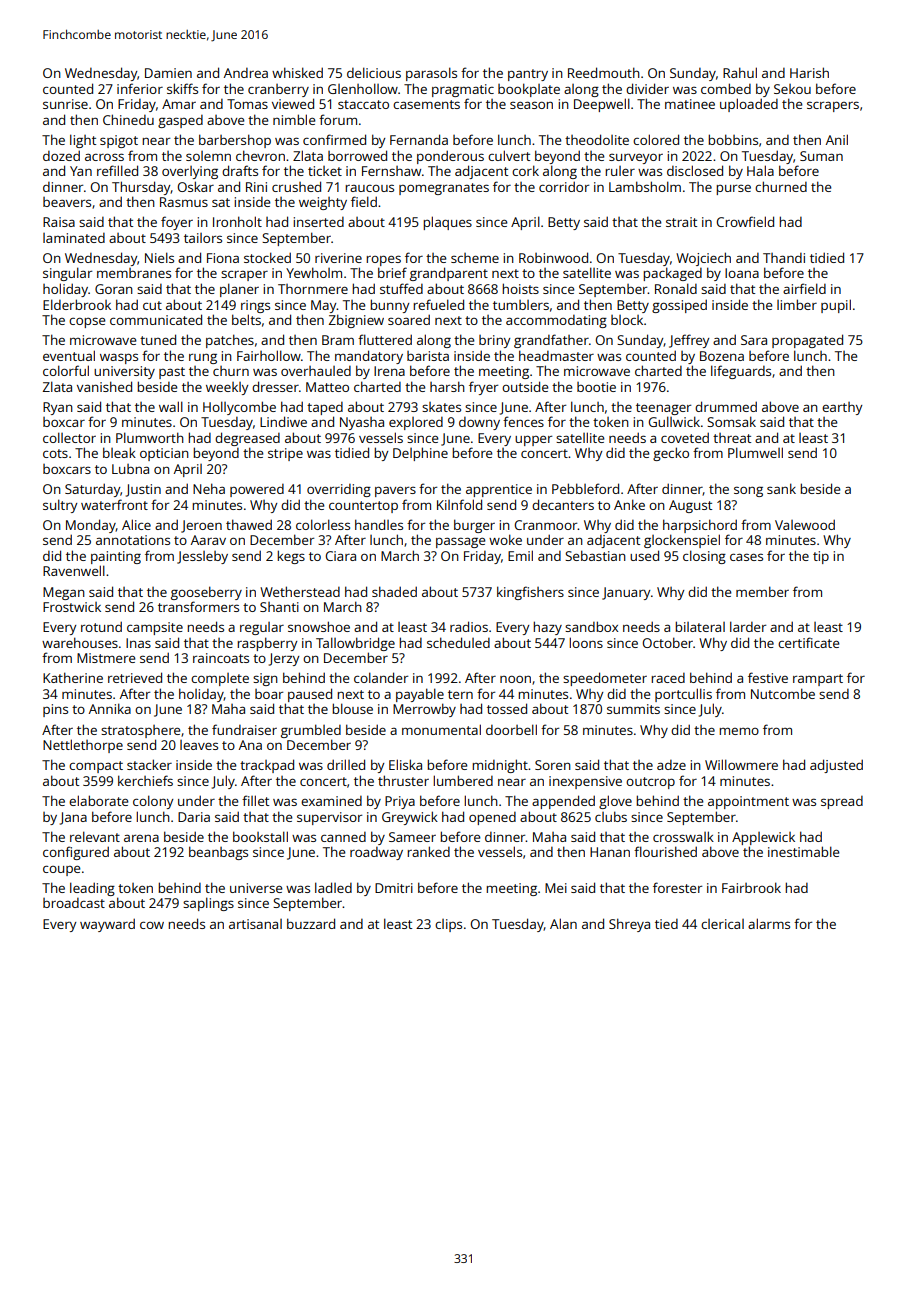 The image size is (908, 1316). What do you see at coordinates (507, 708) in the screenshot?
I see `tossed` at bounding box center [507, 708].
